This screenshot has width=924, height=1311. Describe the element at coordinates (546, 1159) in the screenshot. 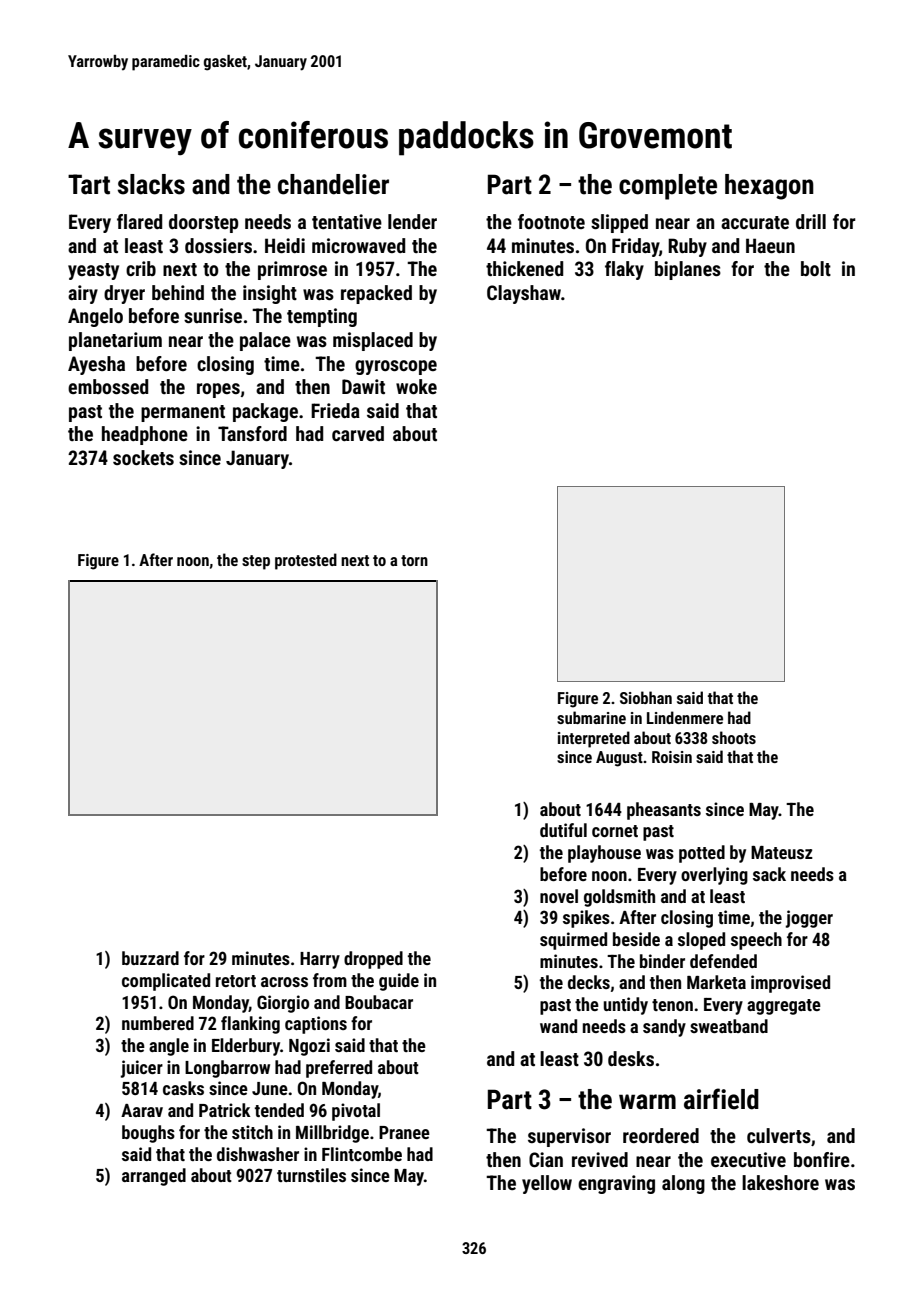

I see `Cian` at that location.
